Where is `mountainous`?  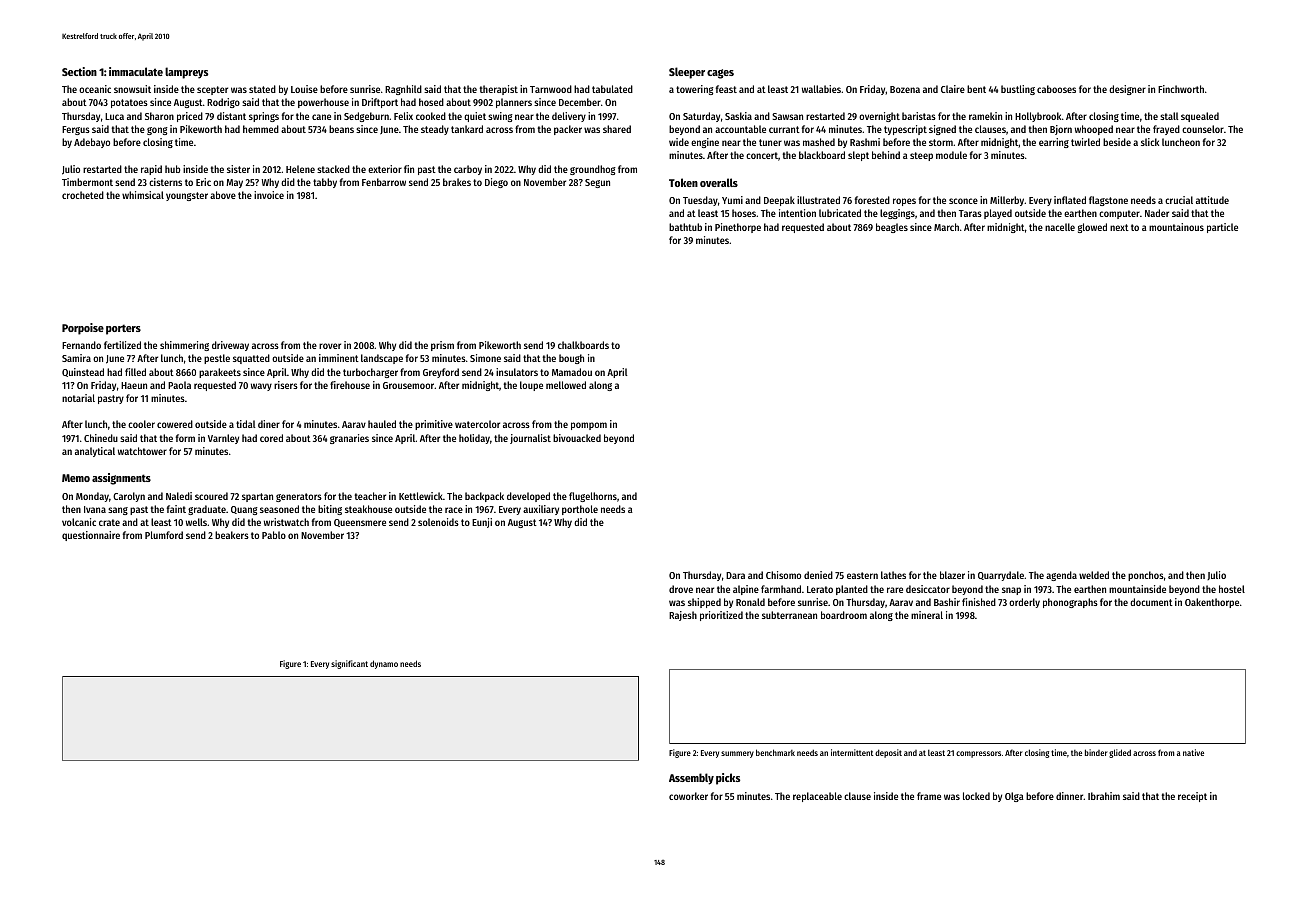
mountainous is located at coordinates (1176, 227).
